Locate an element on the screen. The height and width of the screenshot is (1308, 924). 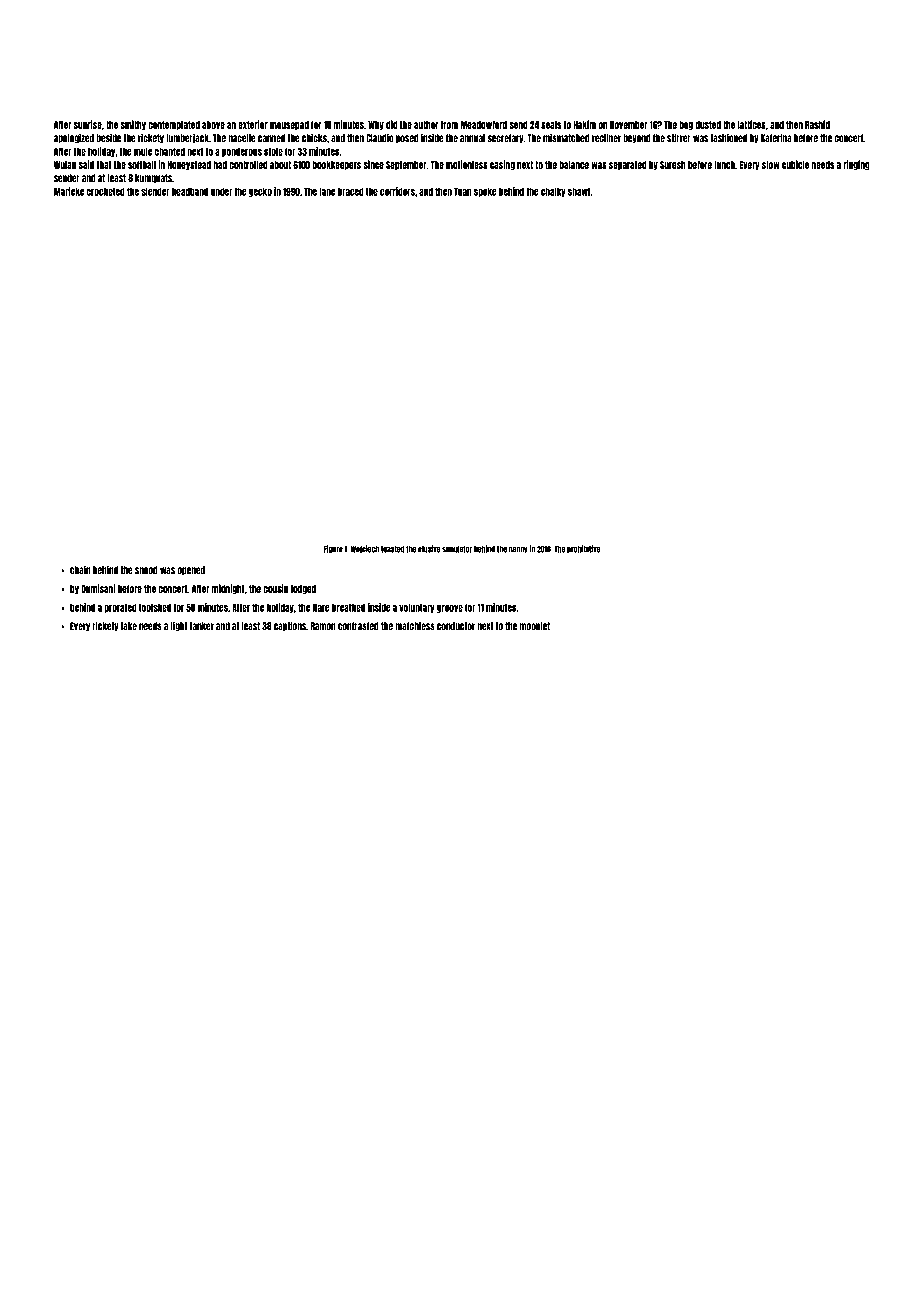
Figure is located at coordinates (333, 549).
